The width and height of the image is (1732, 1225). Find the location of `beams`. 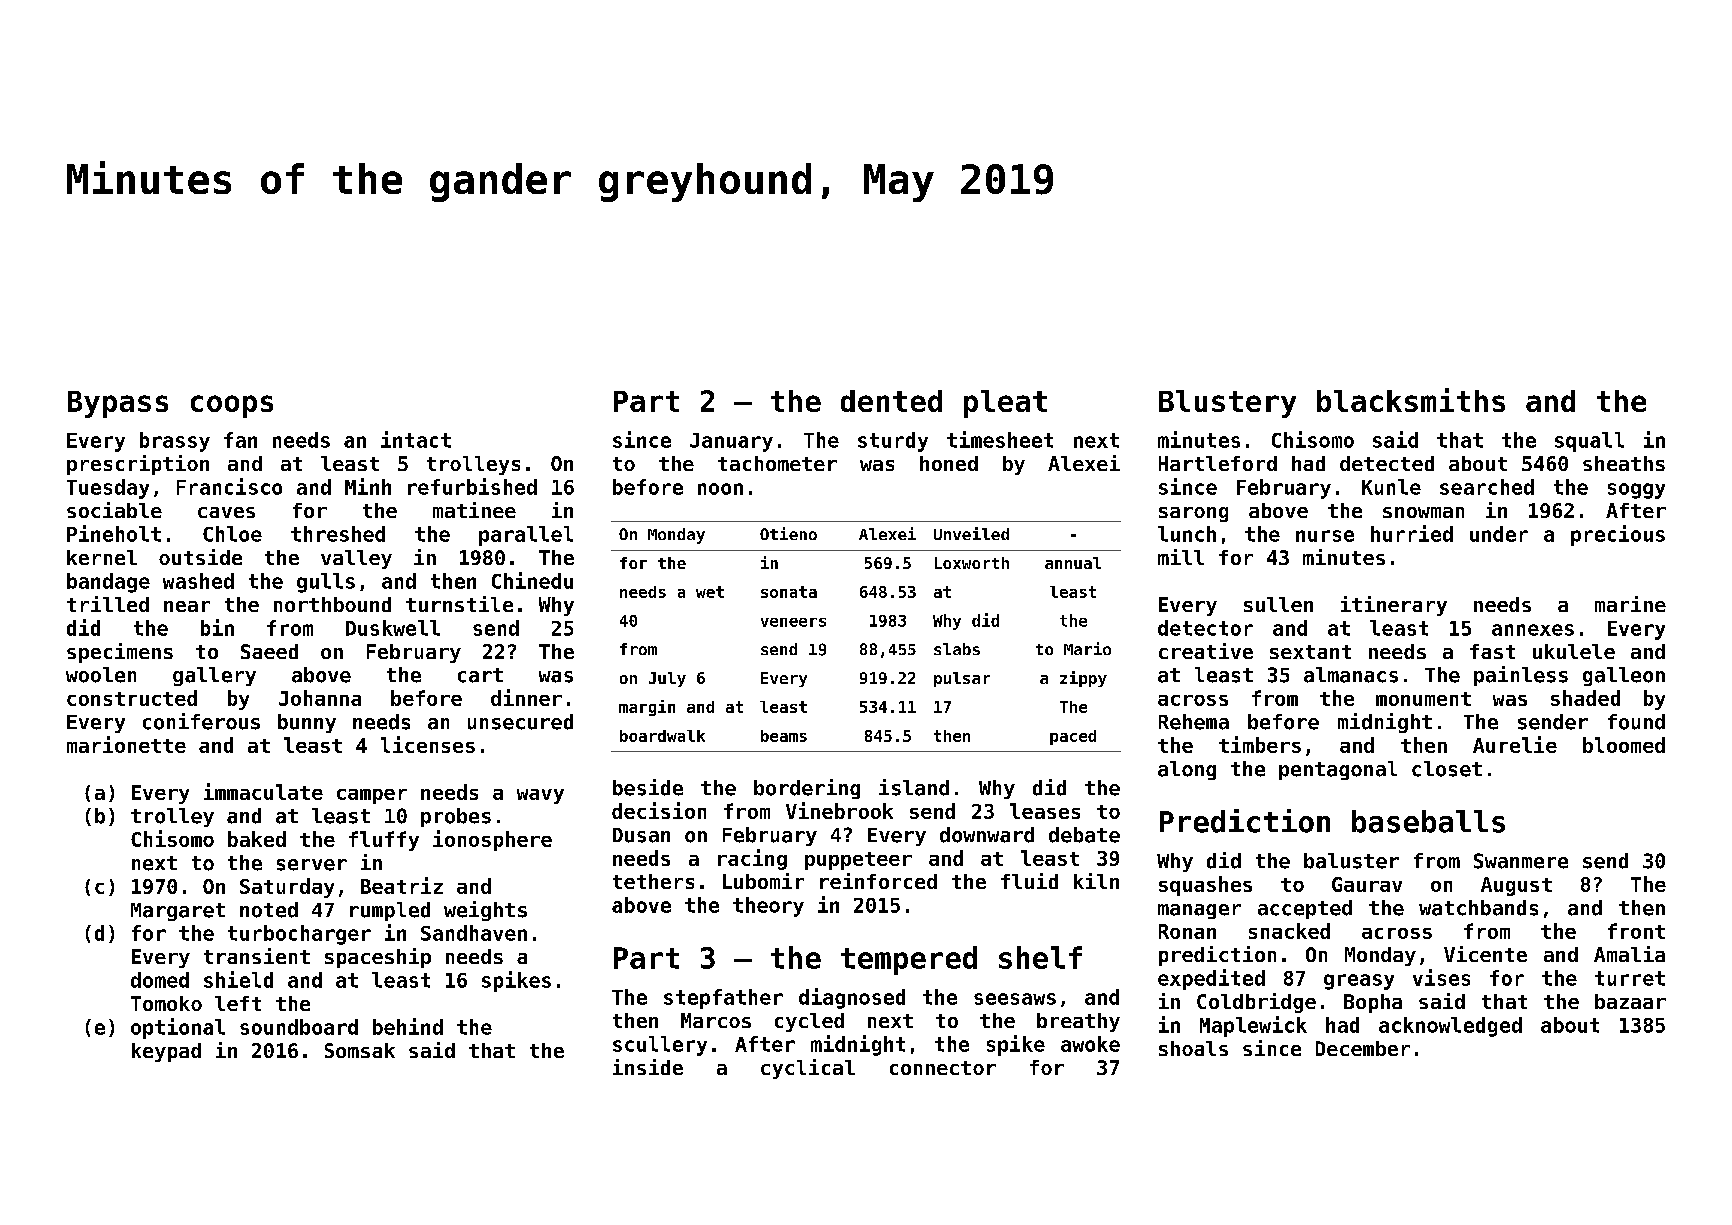

beams is located at coordinates (784, 736).
